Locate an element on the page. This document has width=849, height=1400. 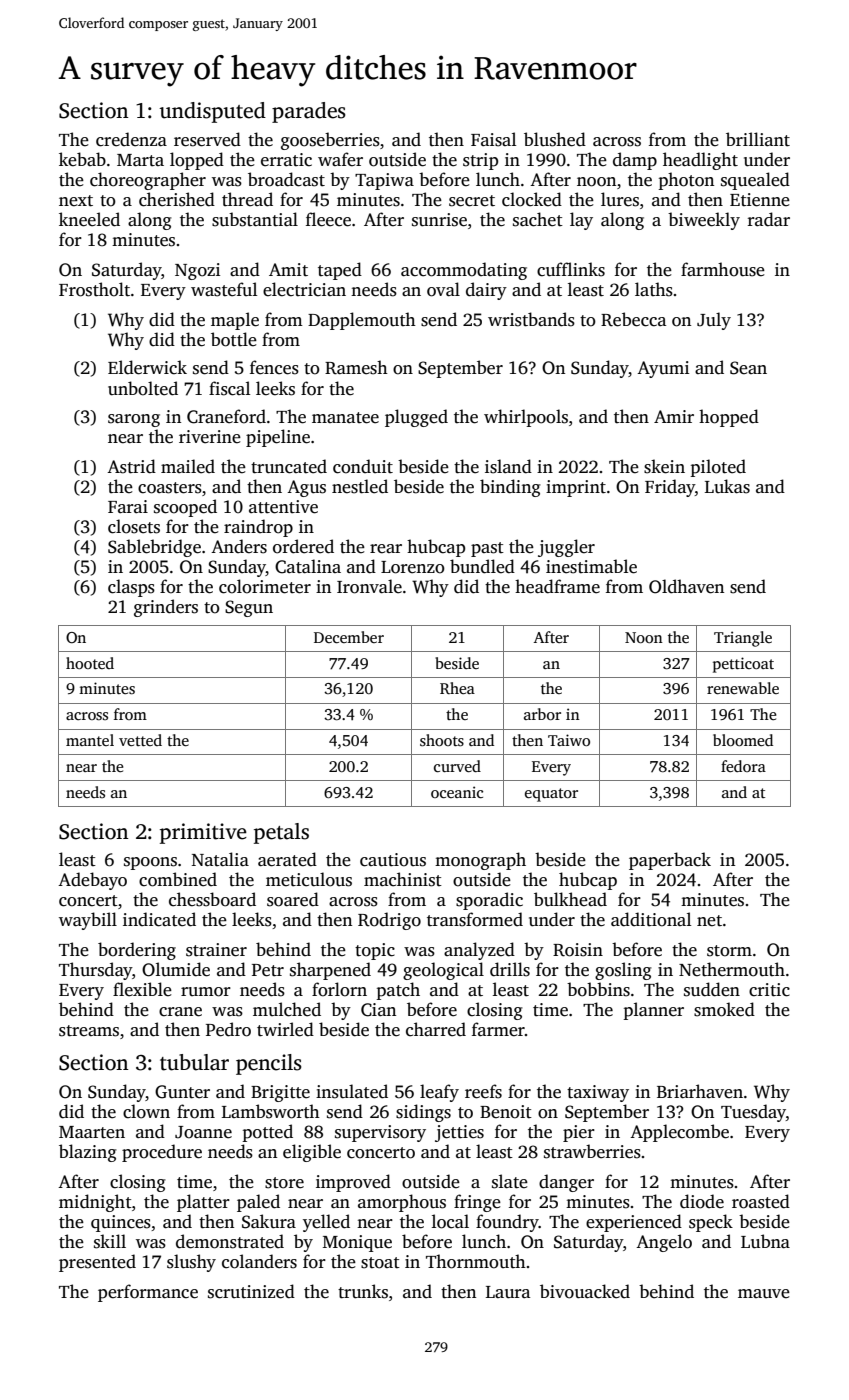
Faisal is located at coordinates (493, 139).
